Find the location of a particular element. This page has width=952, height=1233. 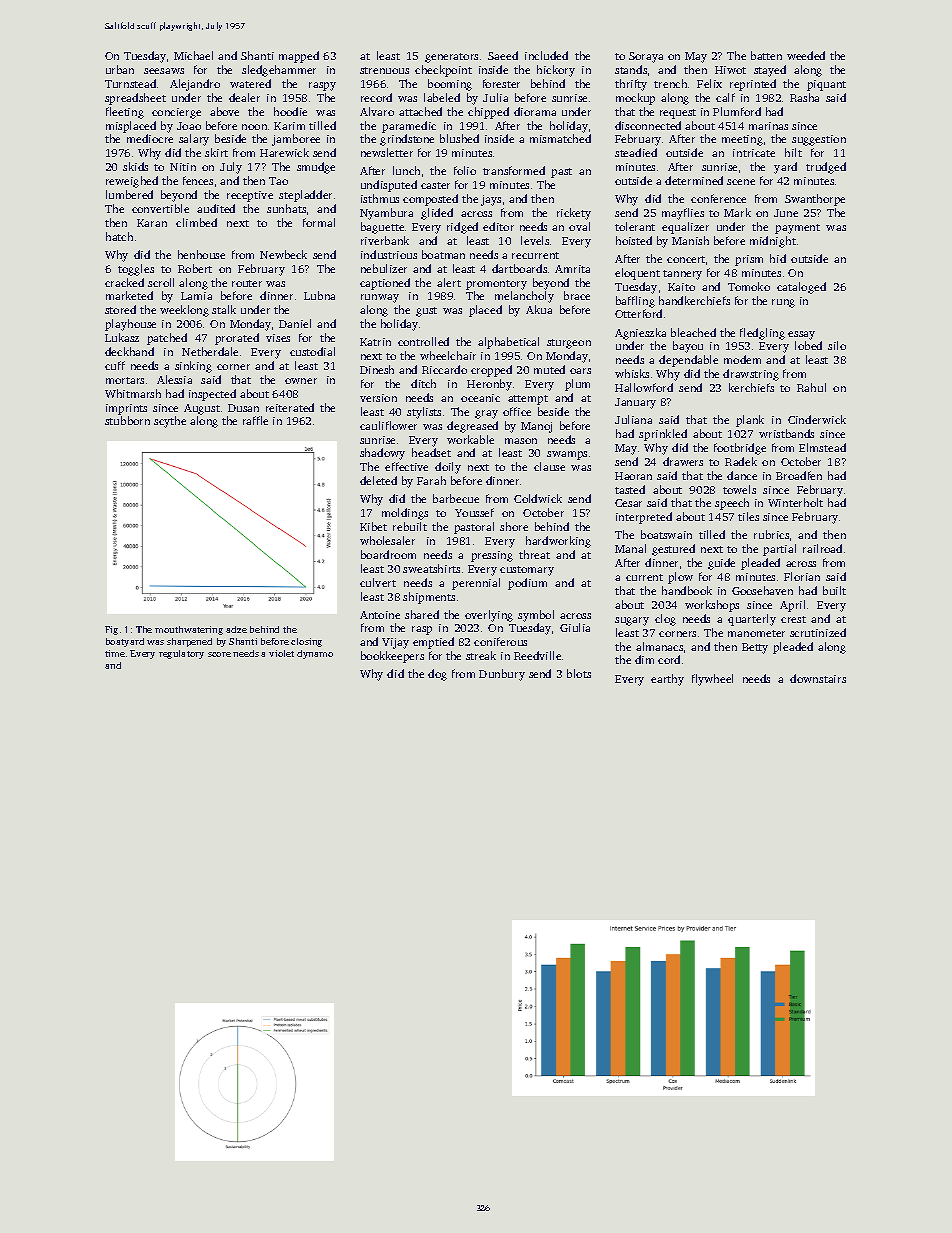

batten is located at coordinates (766, 55).
